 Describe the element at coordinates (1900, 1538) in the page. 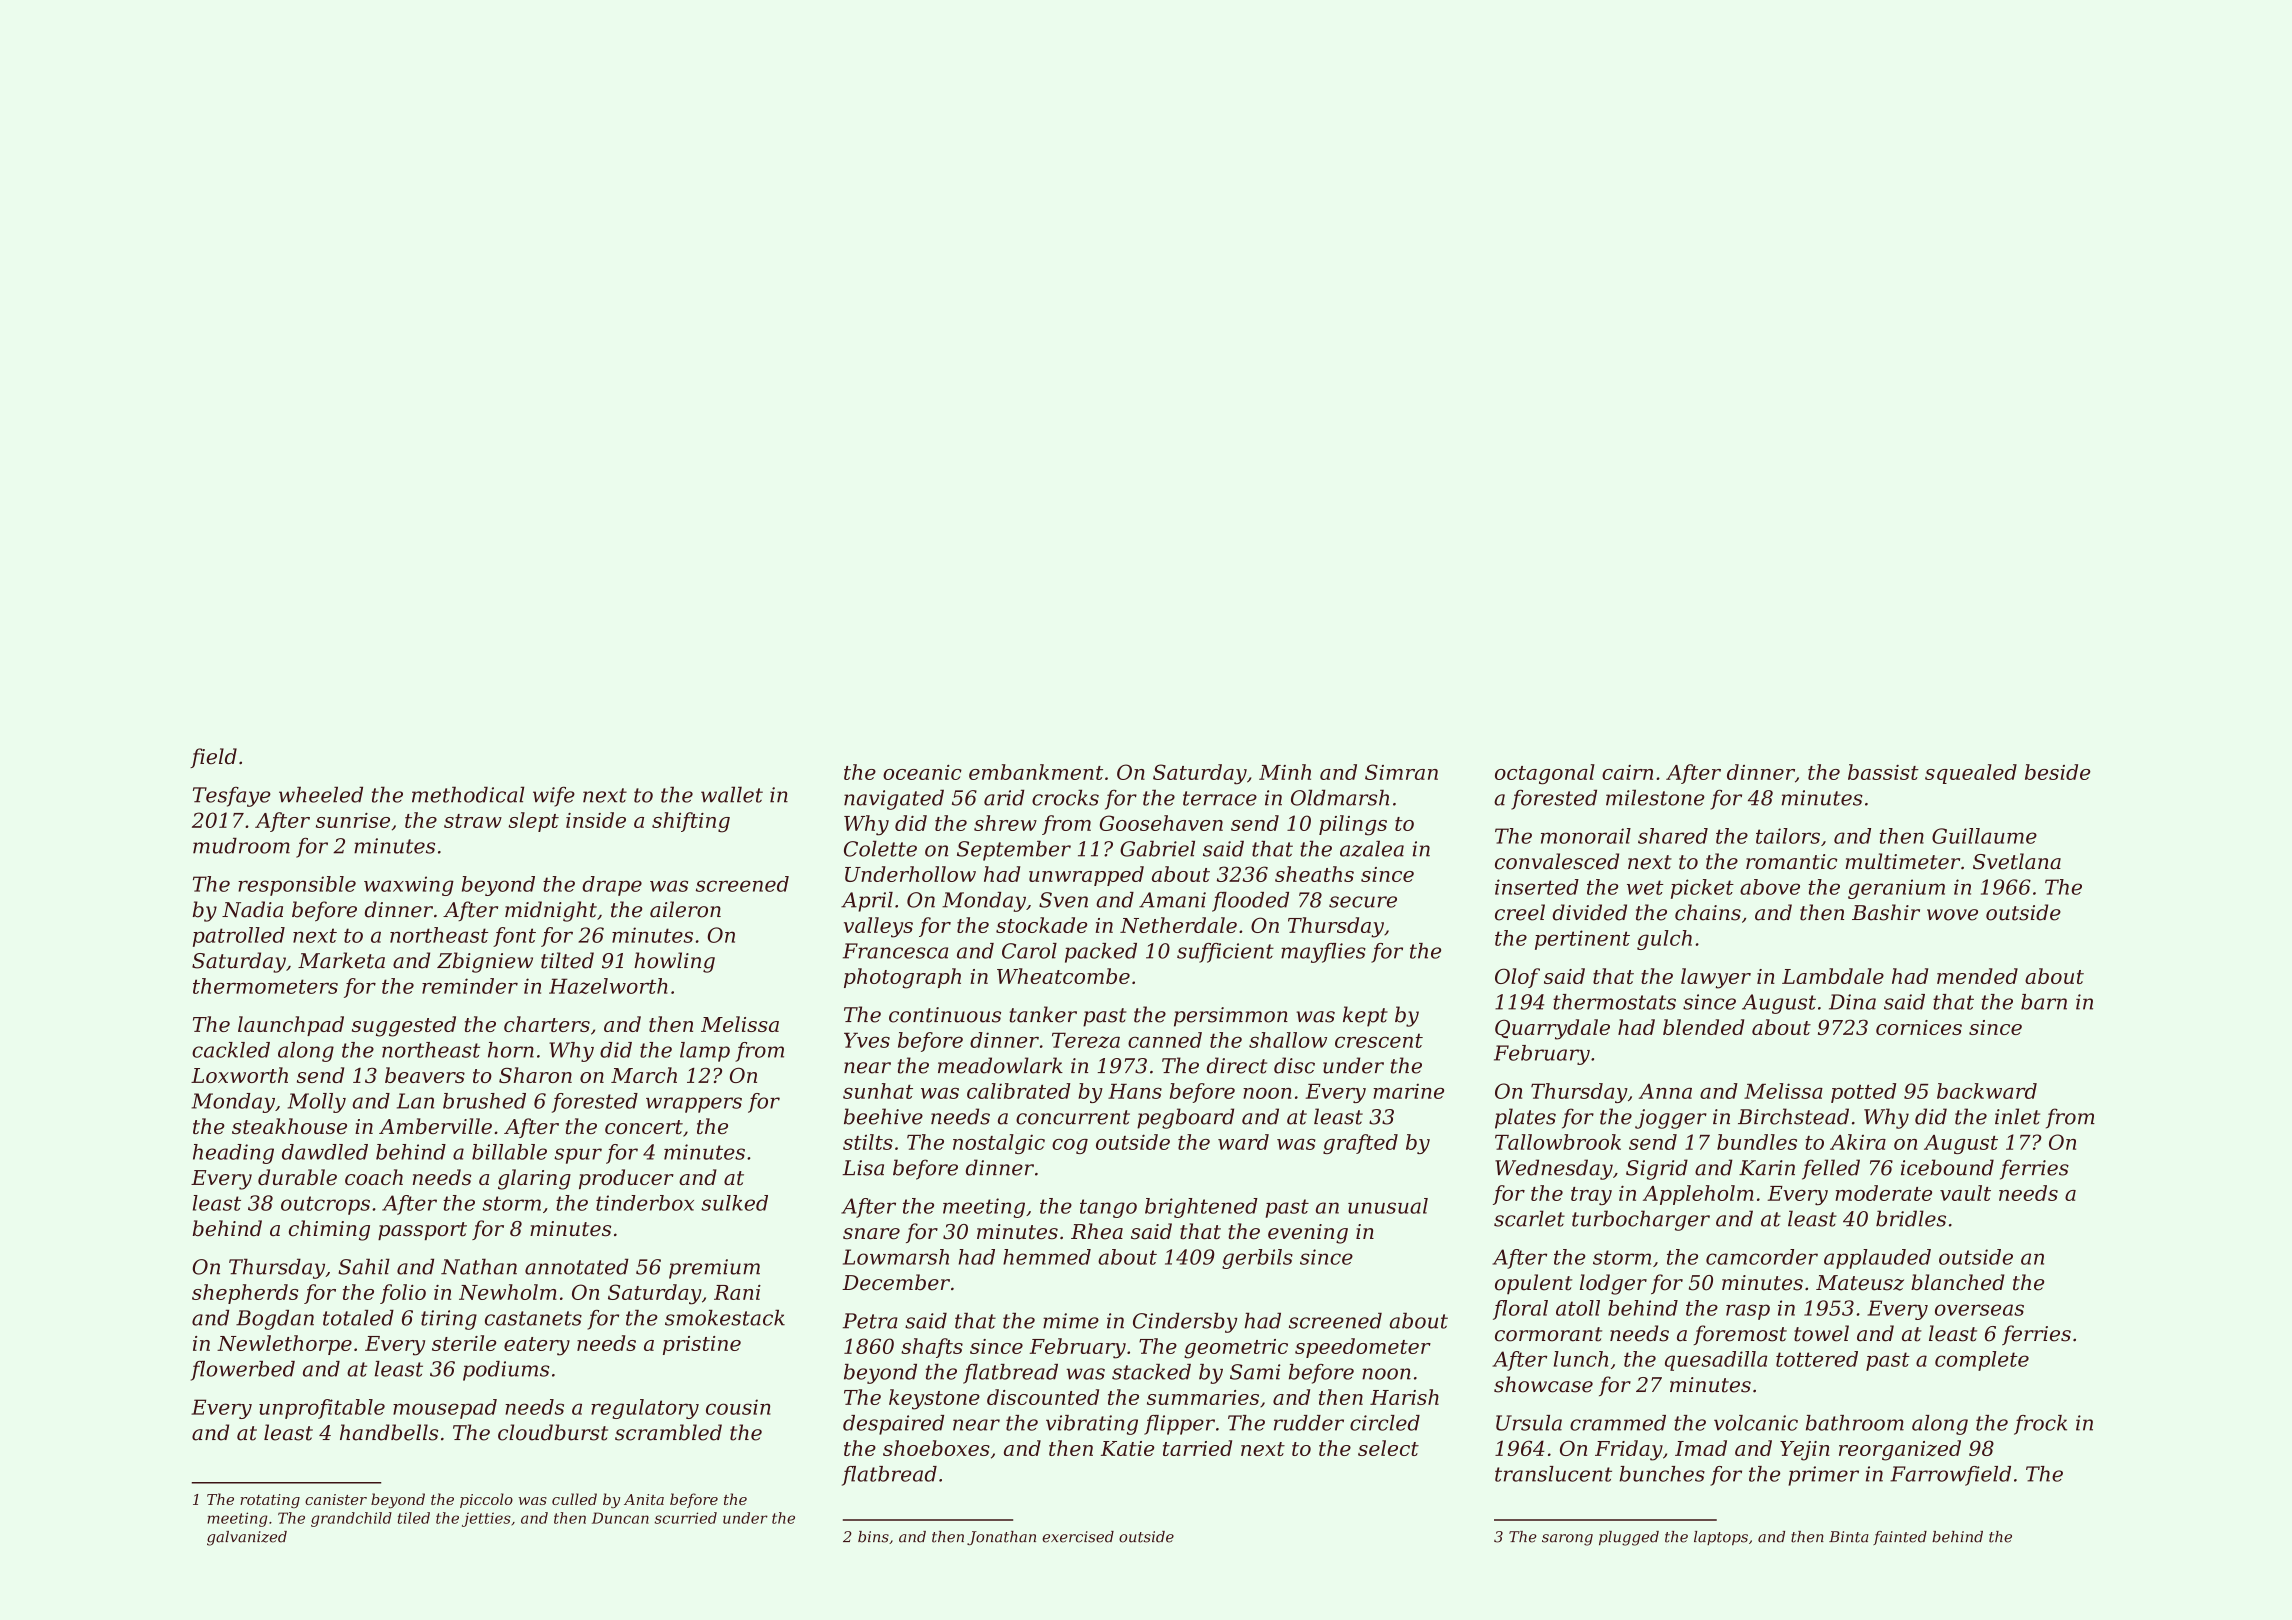

I see `fainted` at that location.
